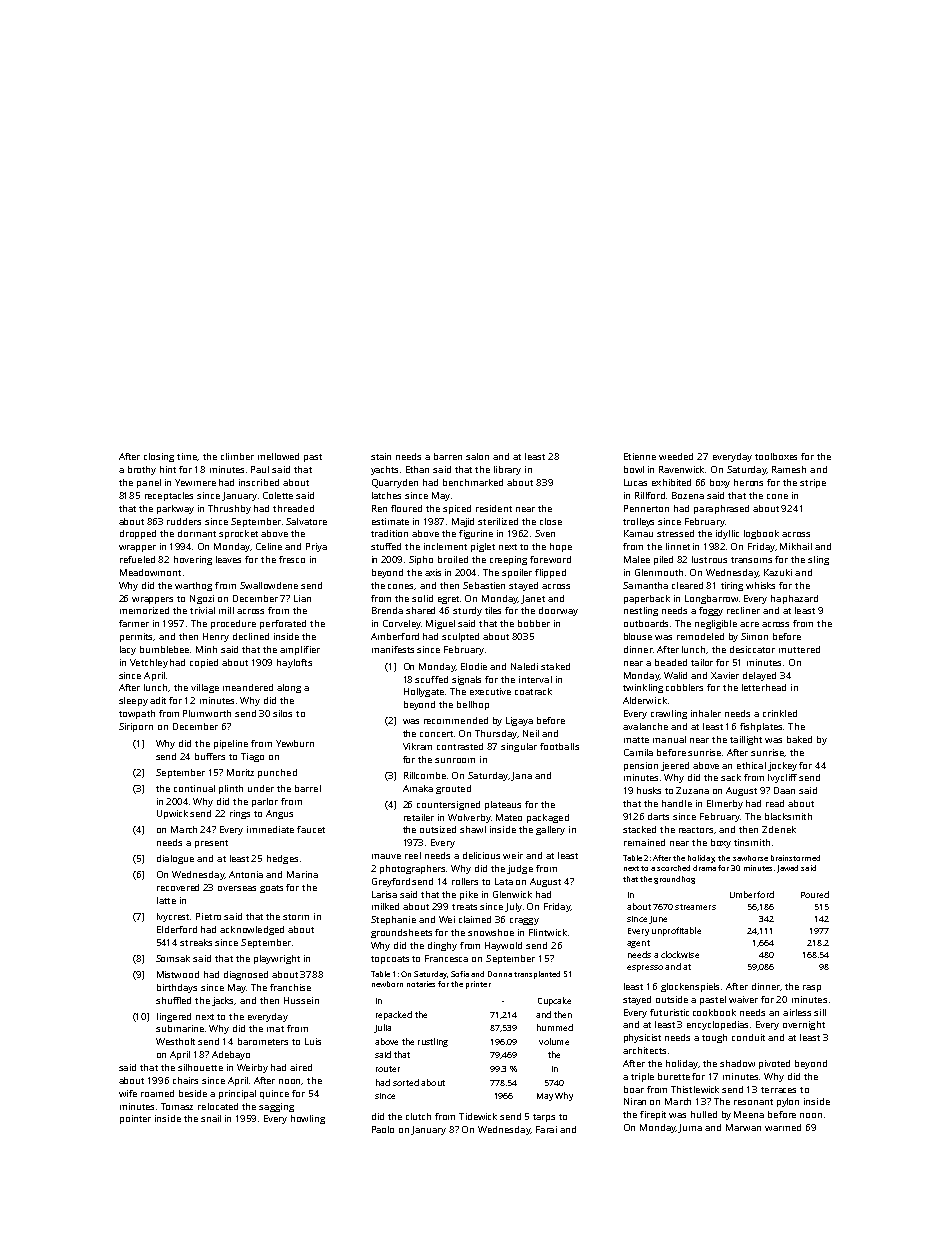 Image resolution: width=952 pixels, height=1233 pixels. I want to click on Mikhail, so click(796, 546).
